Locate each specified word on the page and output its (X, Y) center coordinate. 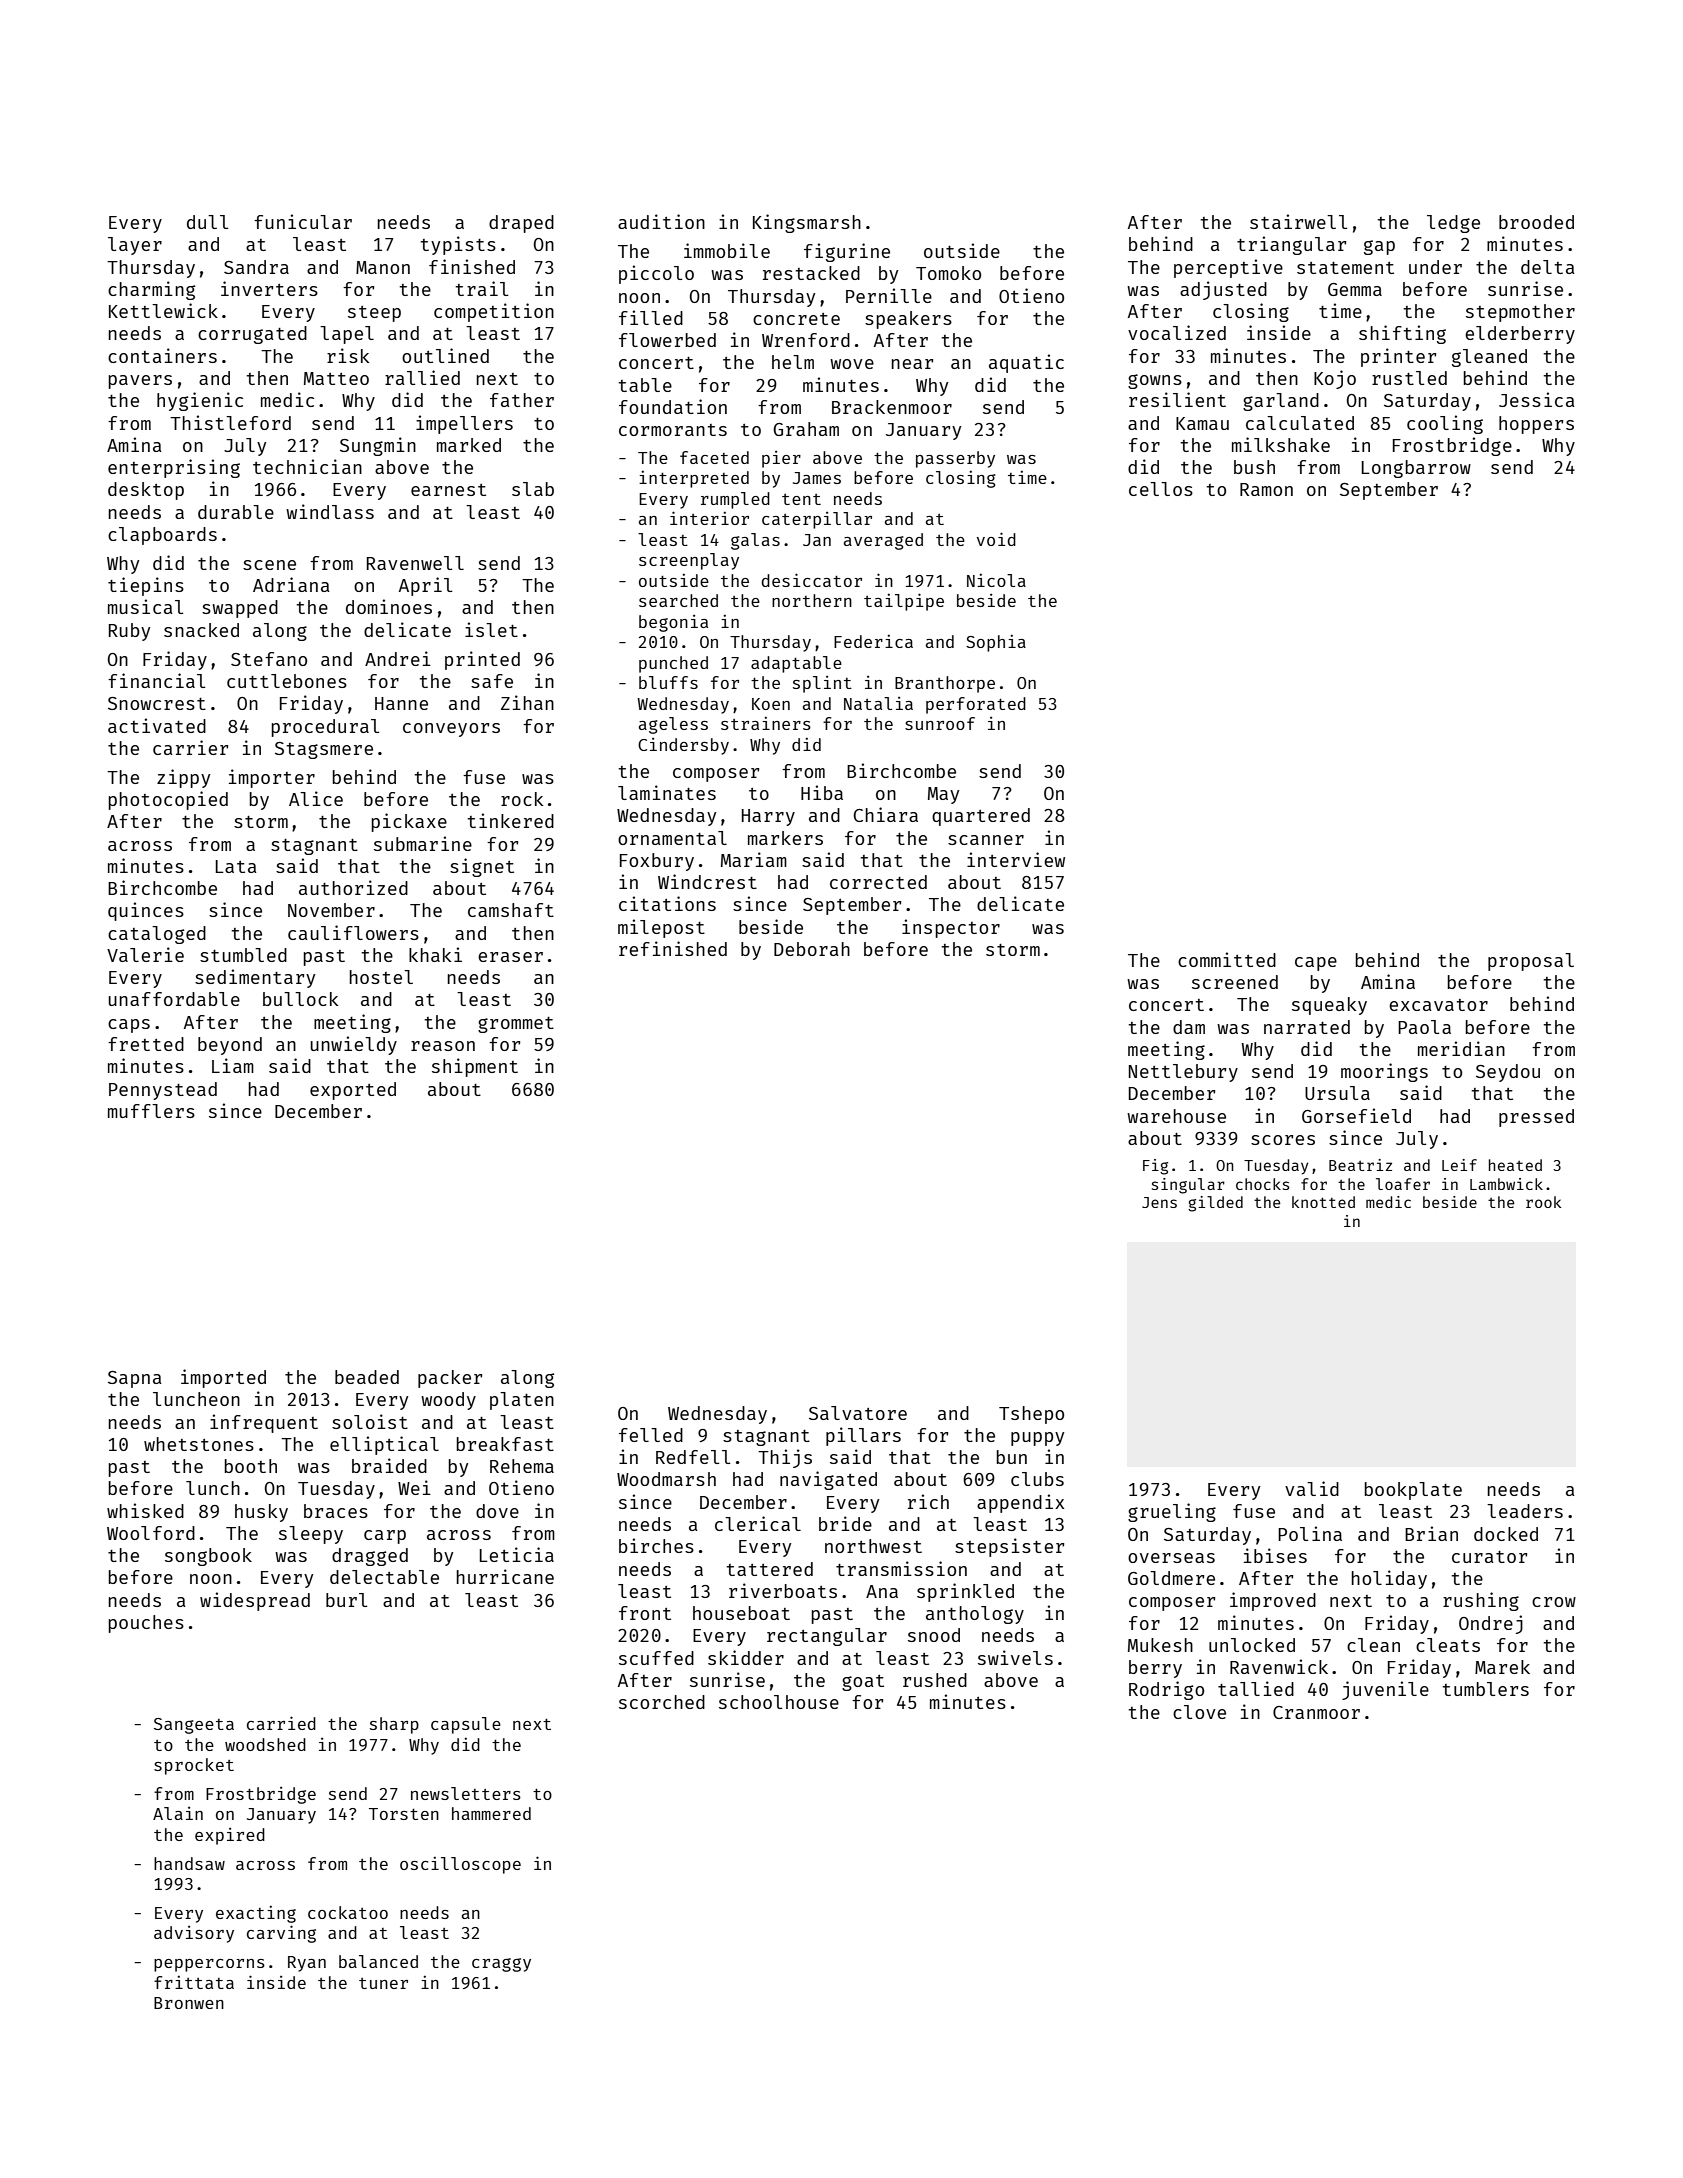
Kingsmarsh (807, 223)
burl (346, 1600)
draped (521, 224)
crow (1554, 1602)
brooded (1536, 222)
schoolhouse (779, 1702)
